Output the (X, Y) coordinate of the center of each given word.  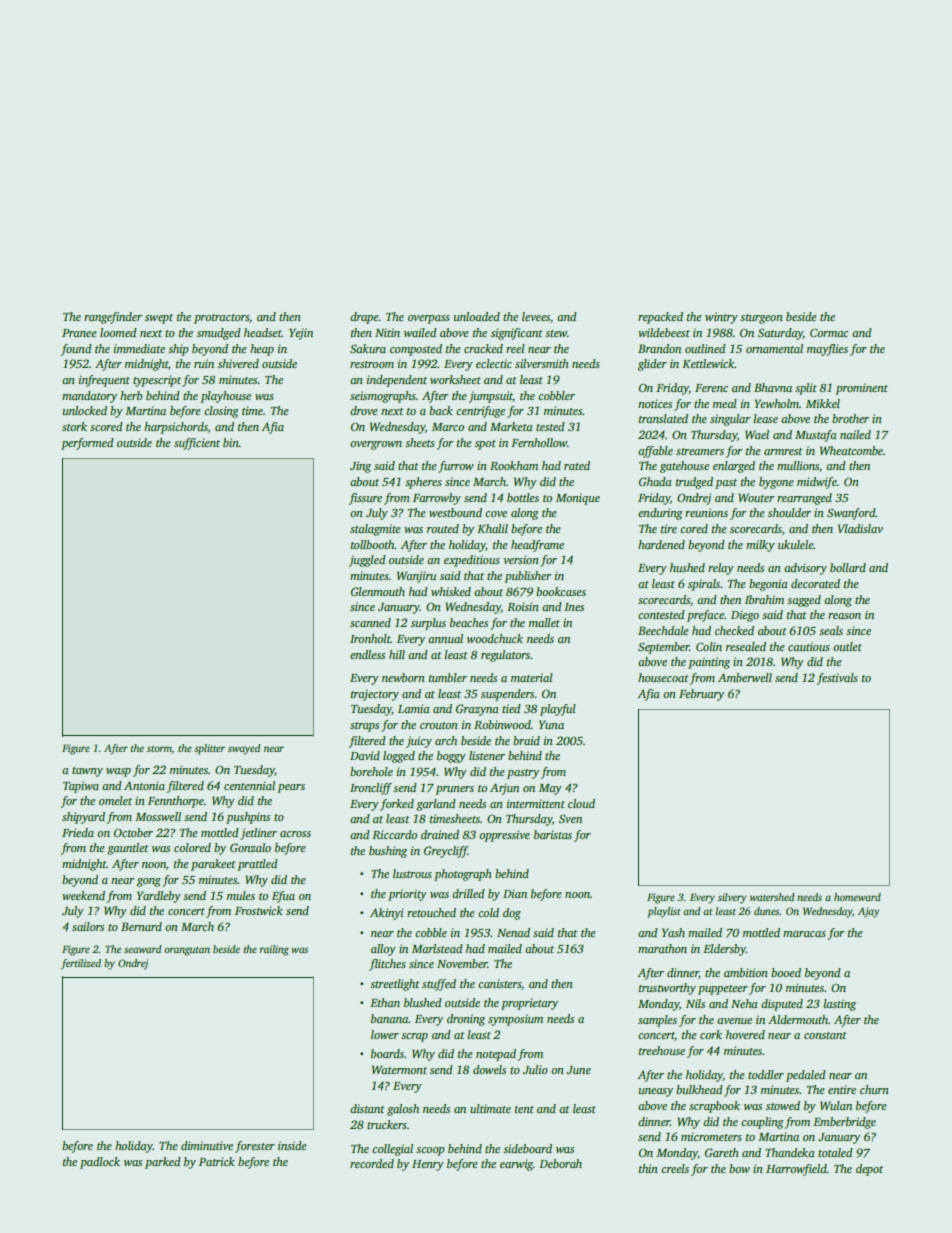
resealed (746, 646)
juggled (367, 561)
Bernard (141, 926)
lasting (840, 1005)
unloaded (477, 316)
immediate (139, 348)
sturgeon (761, 319)
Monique (578, 499)
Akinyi (387, 914)
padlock (100, 1163)
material (532, 677)
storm (159, 749)
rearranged (804, 499)
